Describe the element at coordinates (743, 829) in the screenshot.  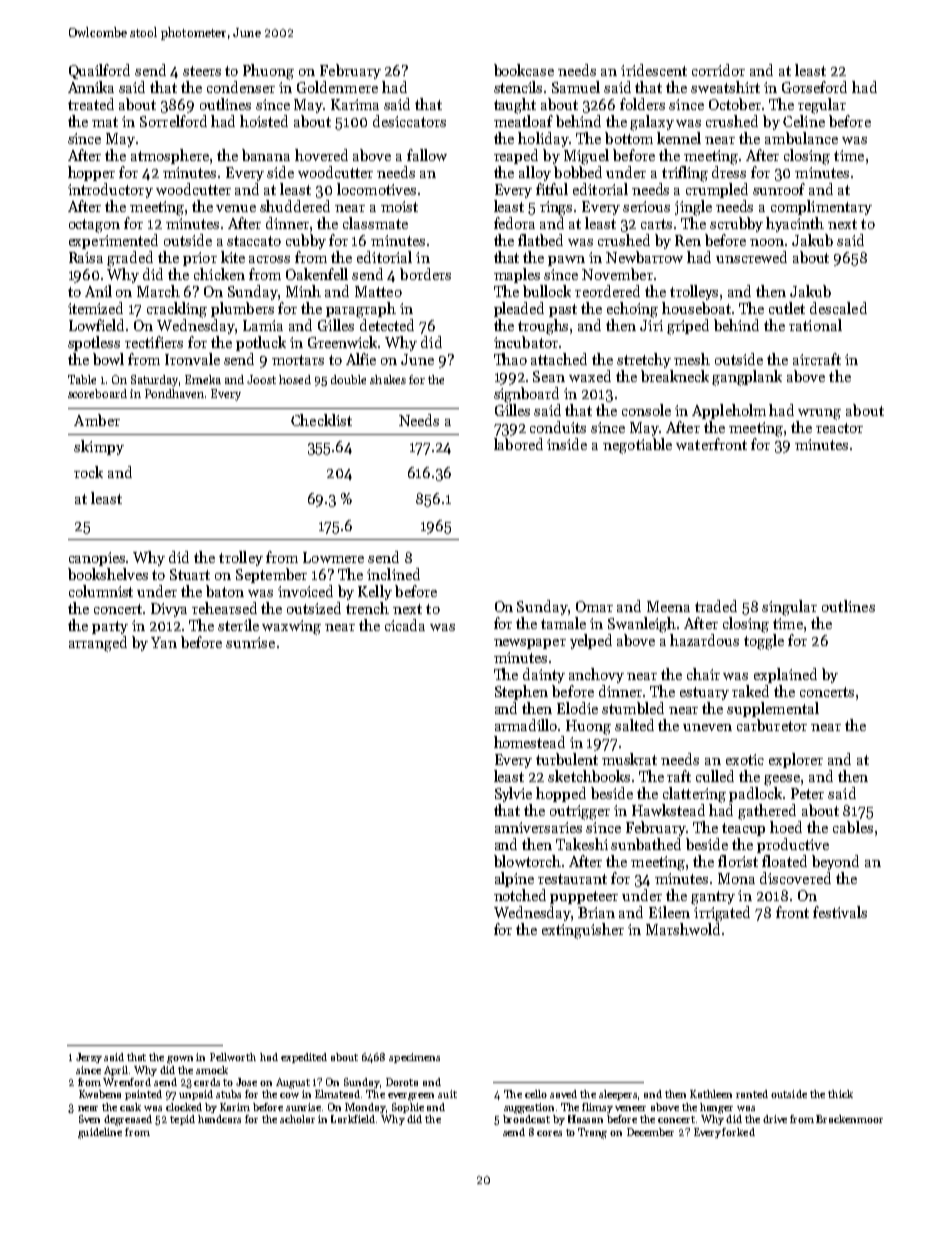
I see `teacup` at that location.
